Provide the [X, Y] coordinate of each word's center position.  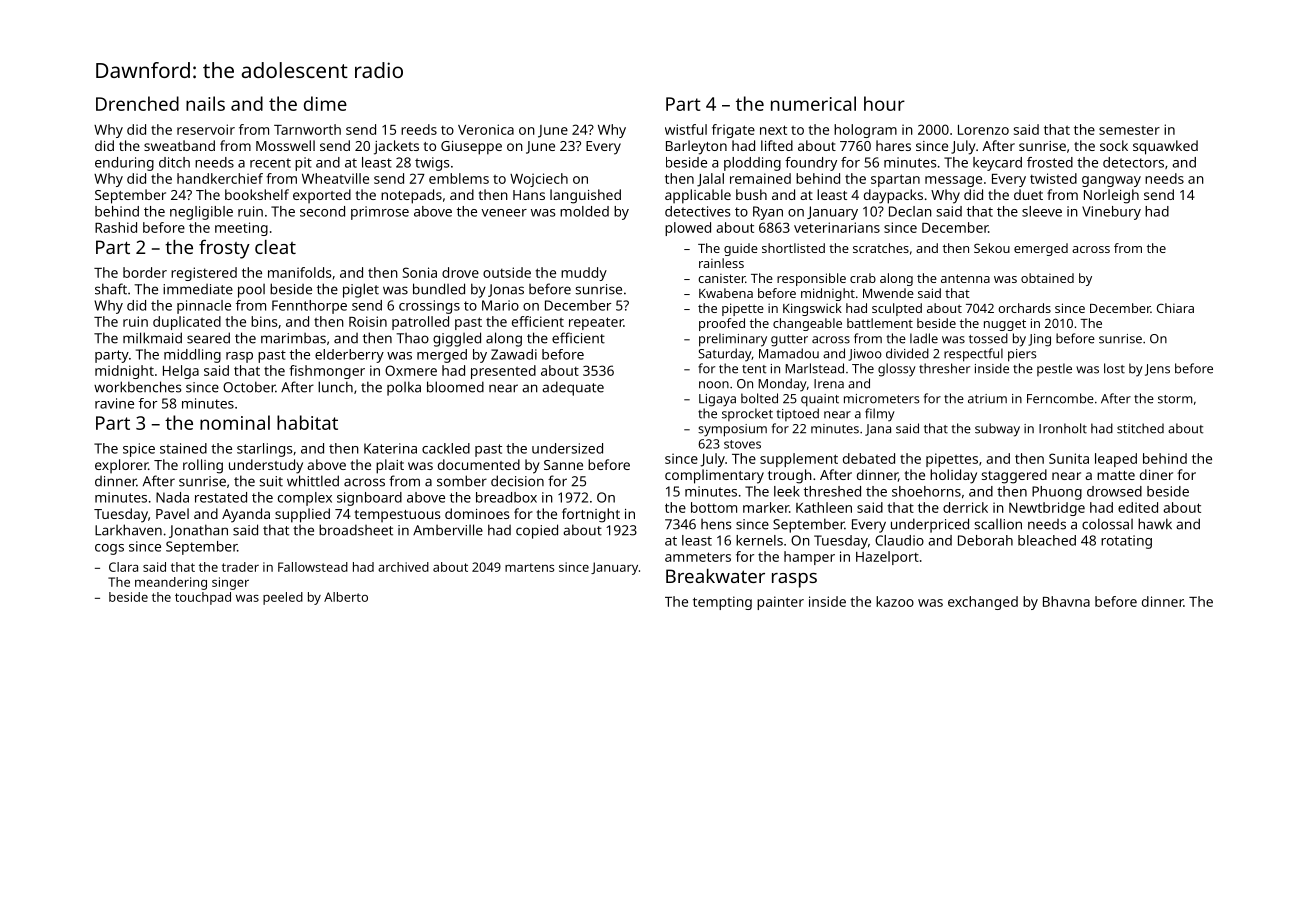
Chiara [1175, 308]
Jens [1157, 370]
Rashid [116, 227]
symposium [732, 430]
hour [884, 103]
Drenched [137, 103]
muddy [584, 274]
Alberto [346, 597]
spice [139, 450]
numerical [813, 103]
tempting [722, 603]
